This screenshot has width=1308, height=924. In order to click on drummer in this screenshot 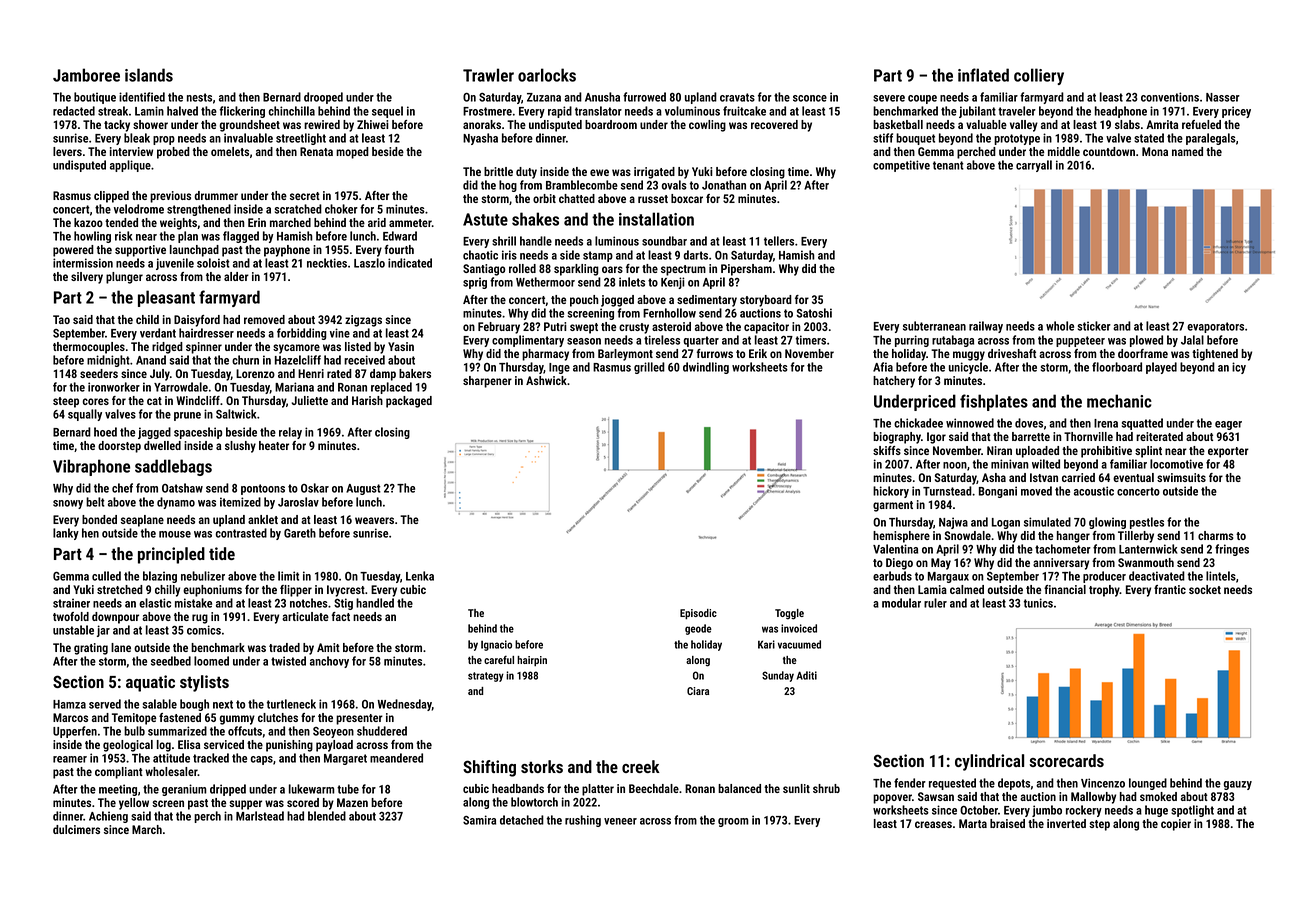, I will do `click(216, 195)`.
